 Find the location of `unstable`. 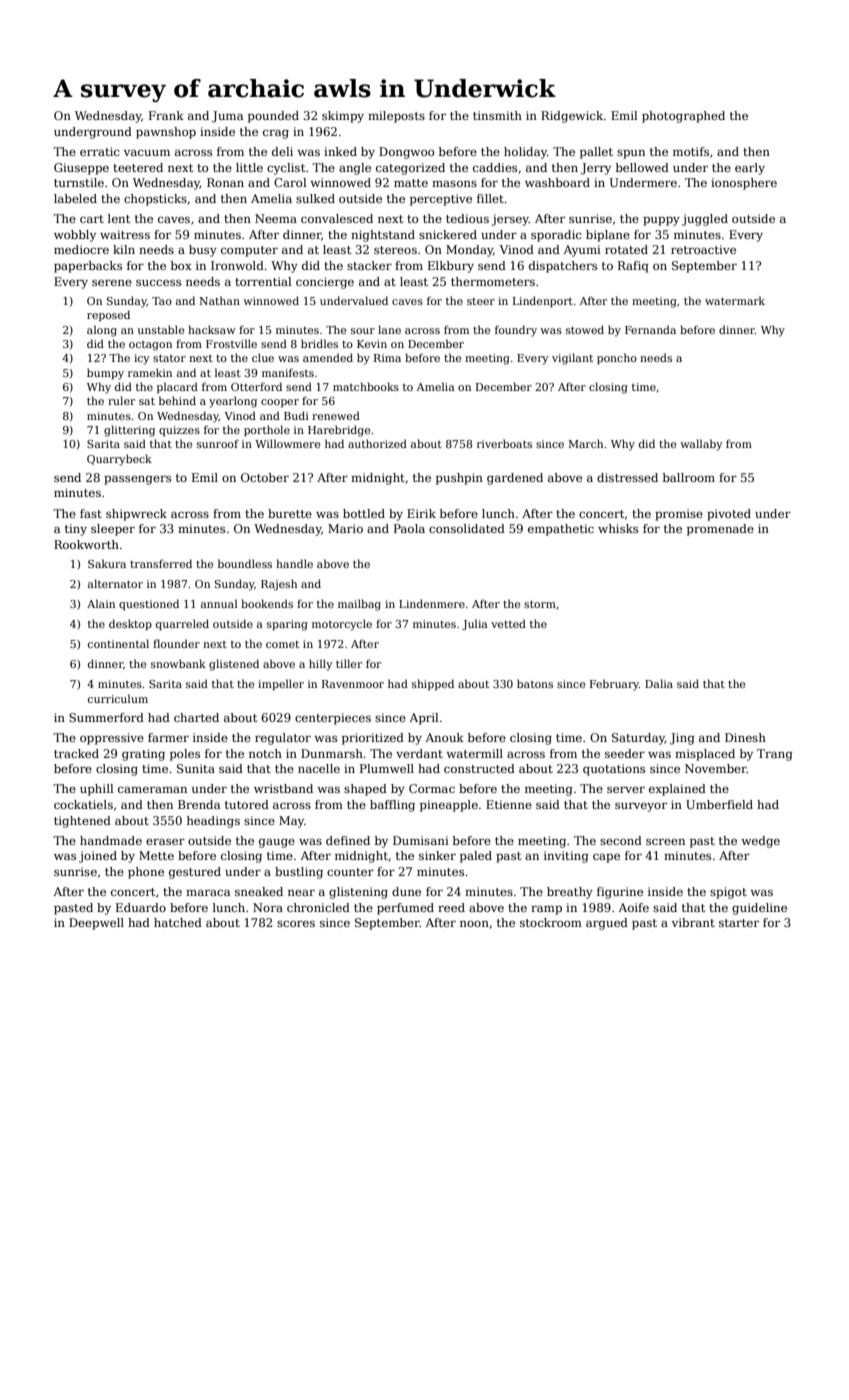

unstable is located at coordinates (161, 329).
